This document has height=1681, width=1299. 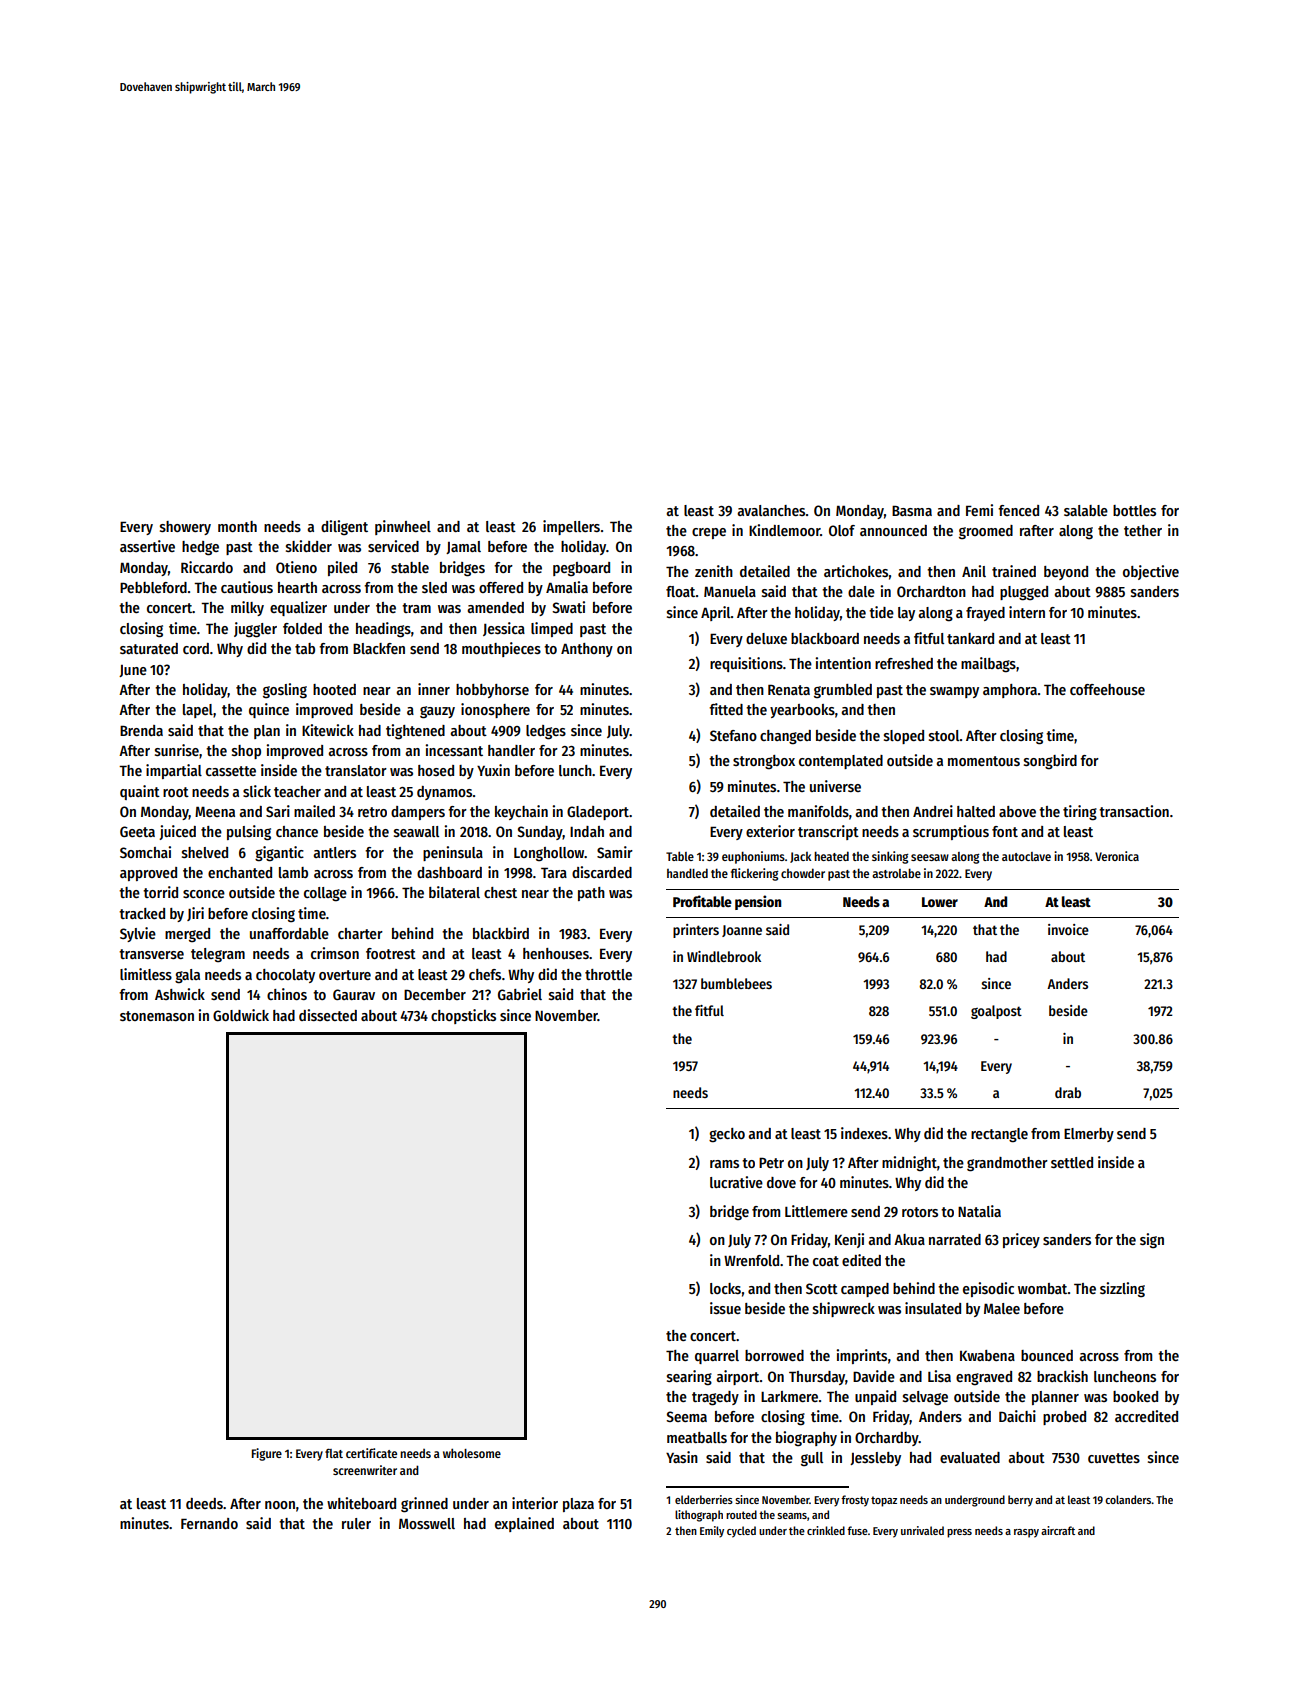 I want to click on lamb, so click(x=293, y=872).
